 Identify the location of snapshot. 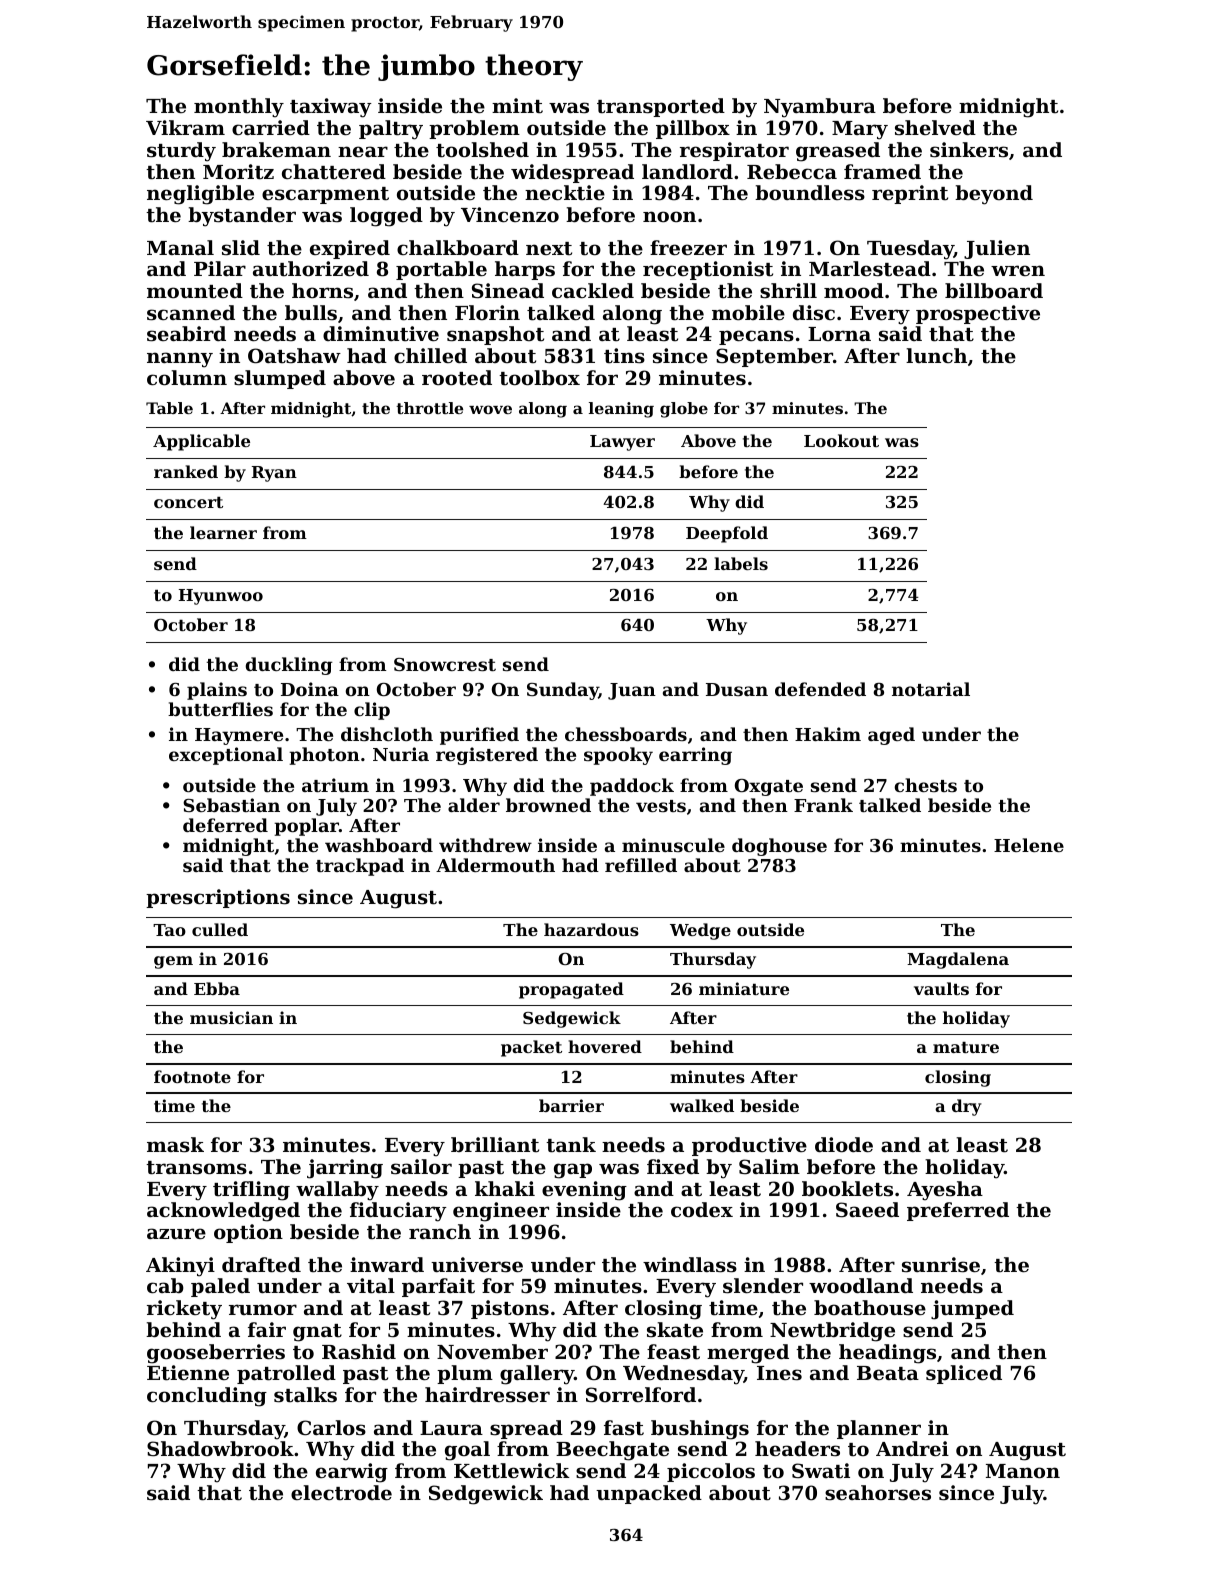
(495, 335).
